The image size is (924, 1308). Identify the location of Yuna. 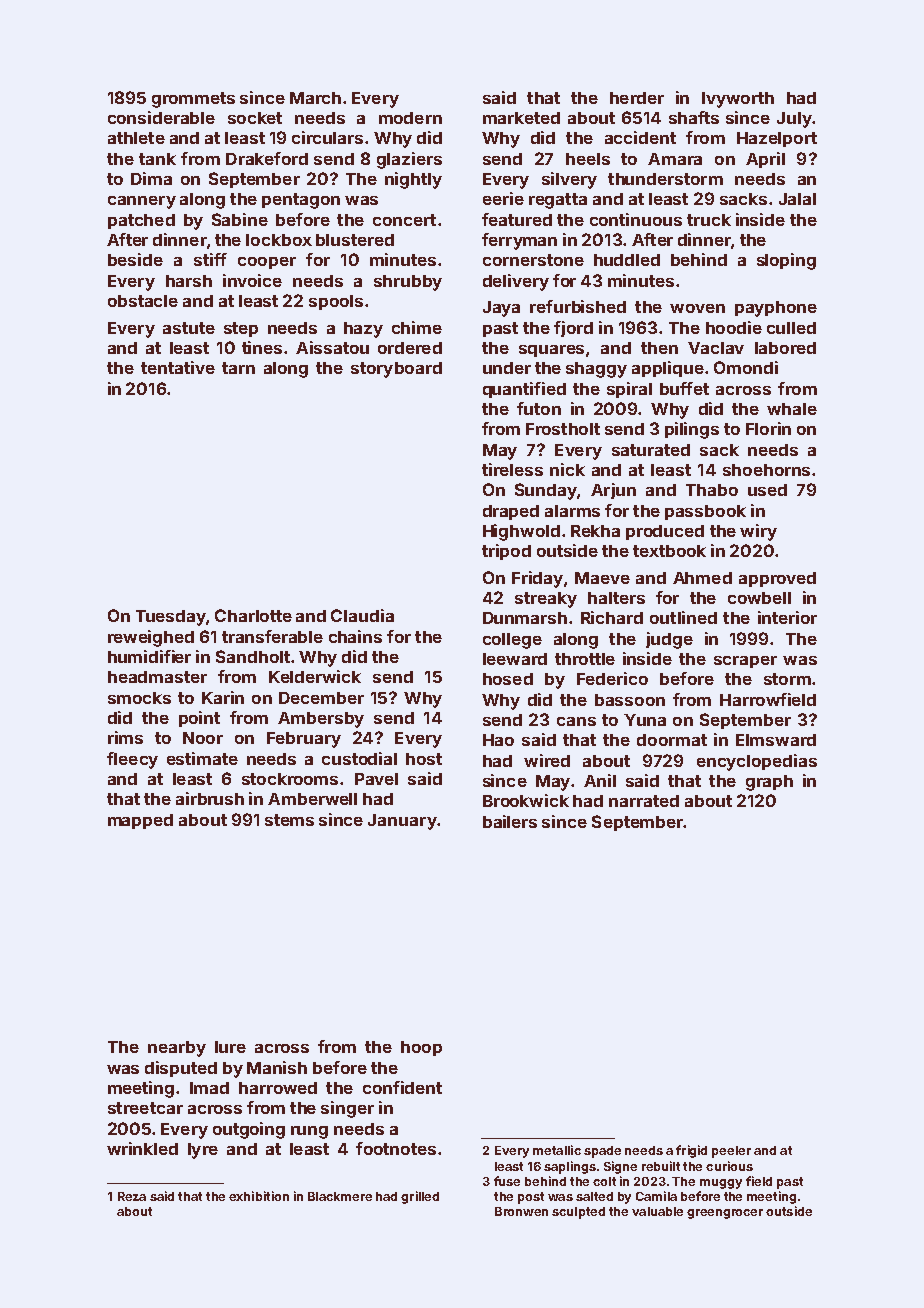
(645, 720).
